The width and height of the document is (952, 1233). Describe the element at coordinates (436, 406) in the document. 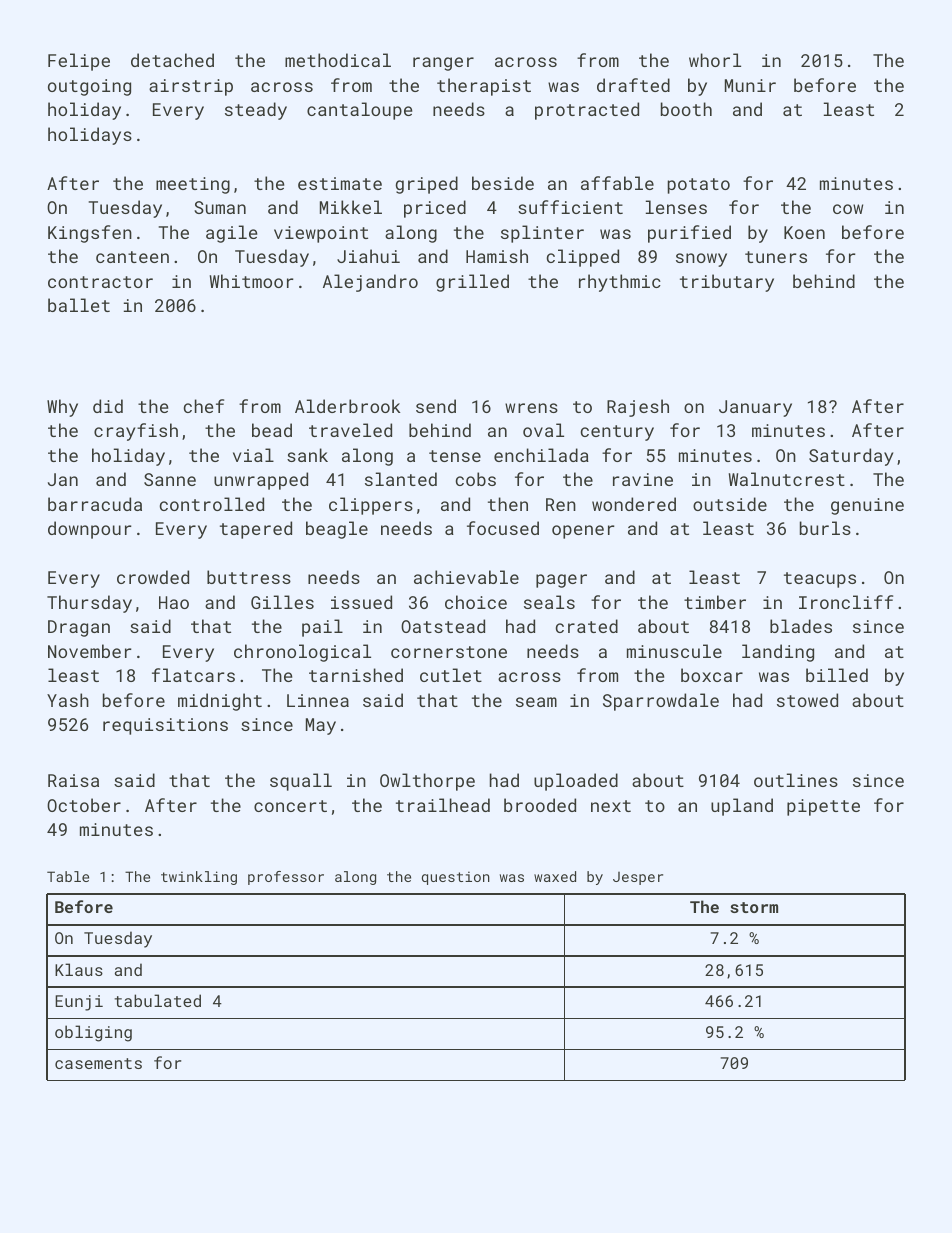

I see `send` at that location.
